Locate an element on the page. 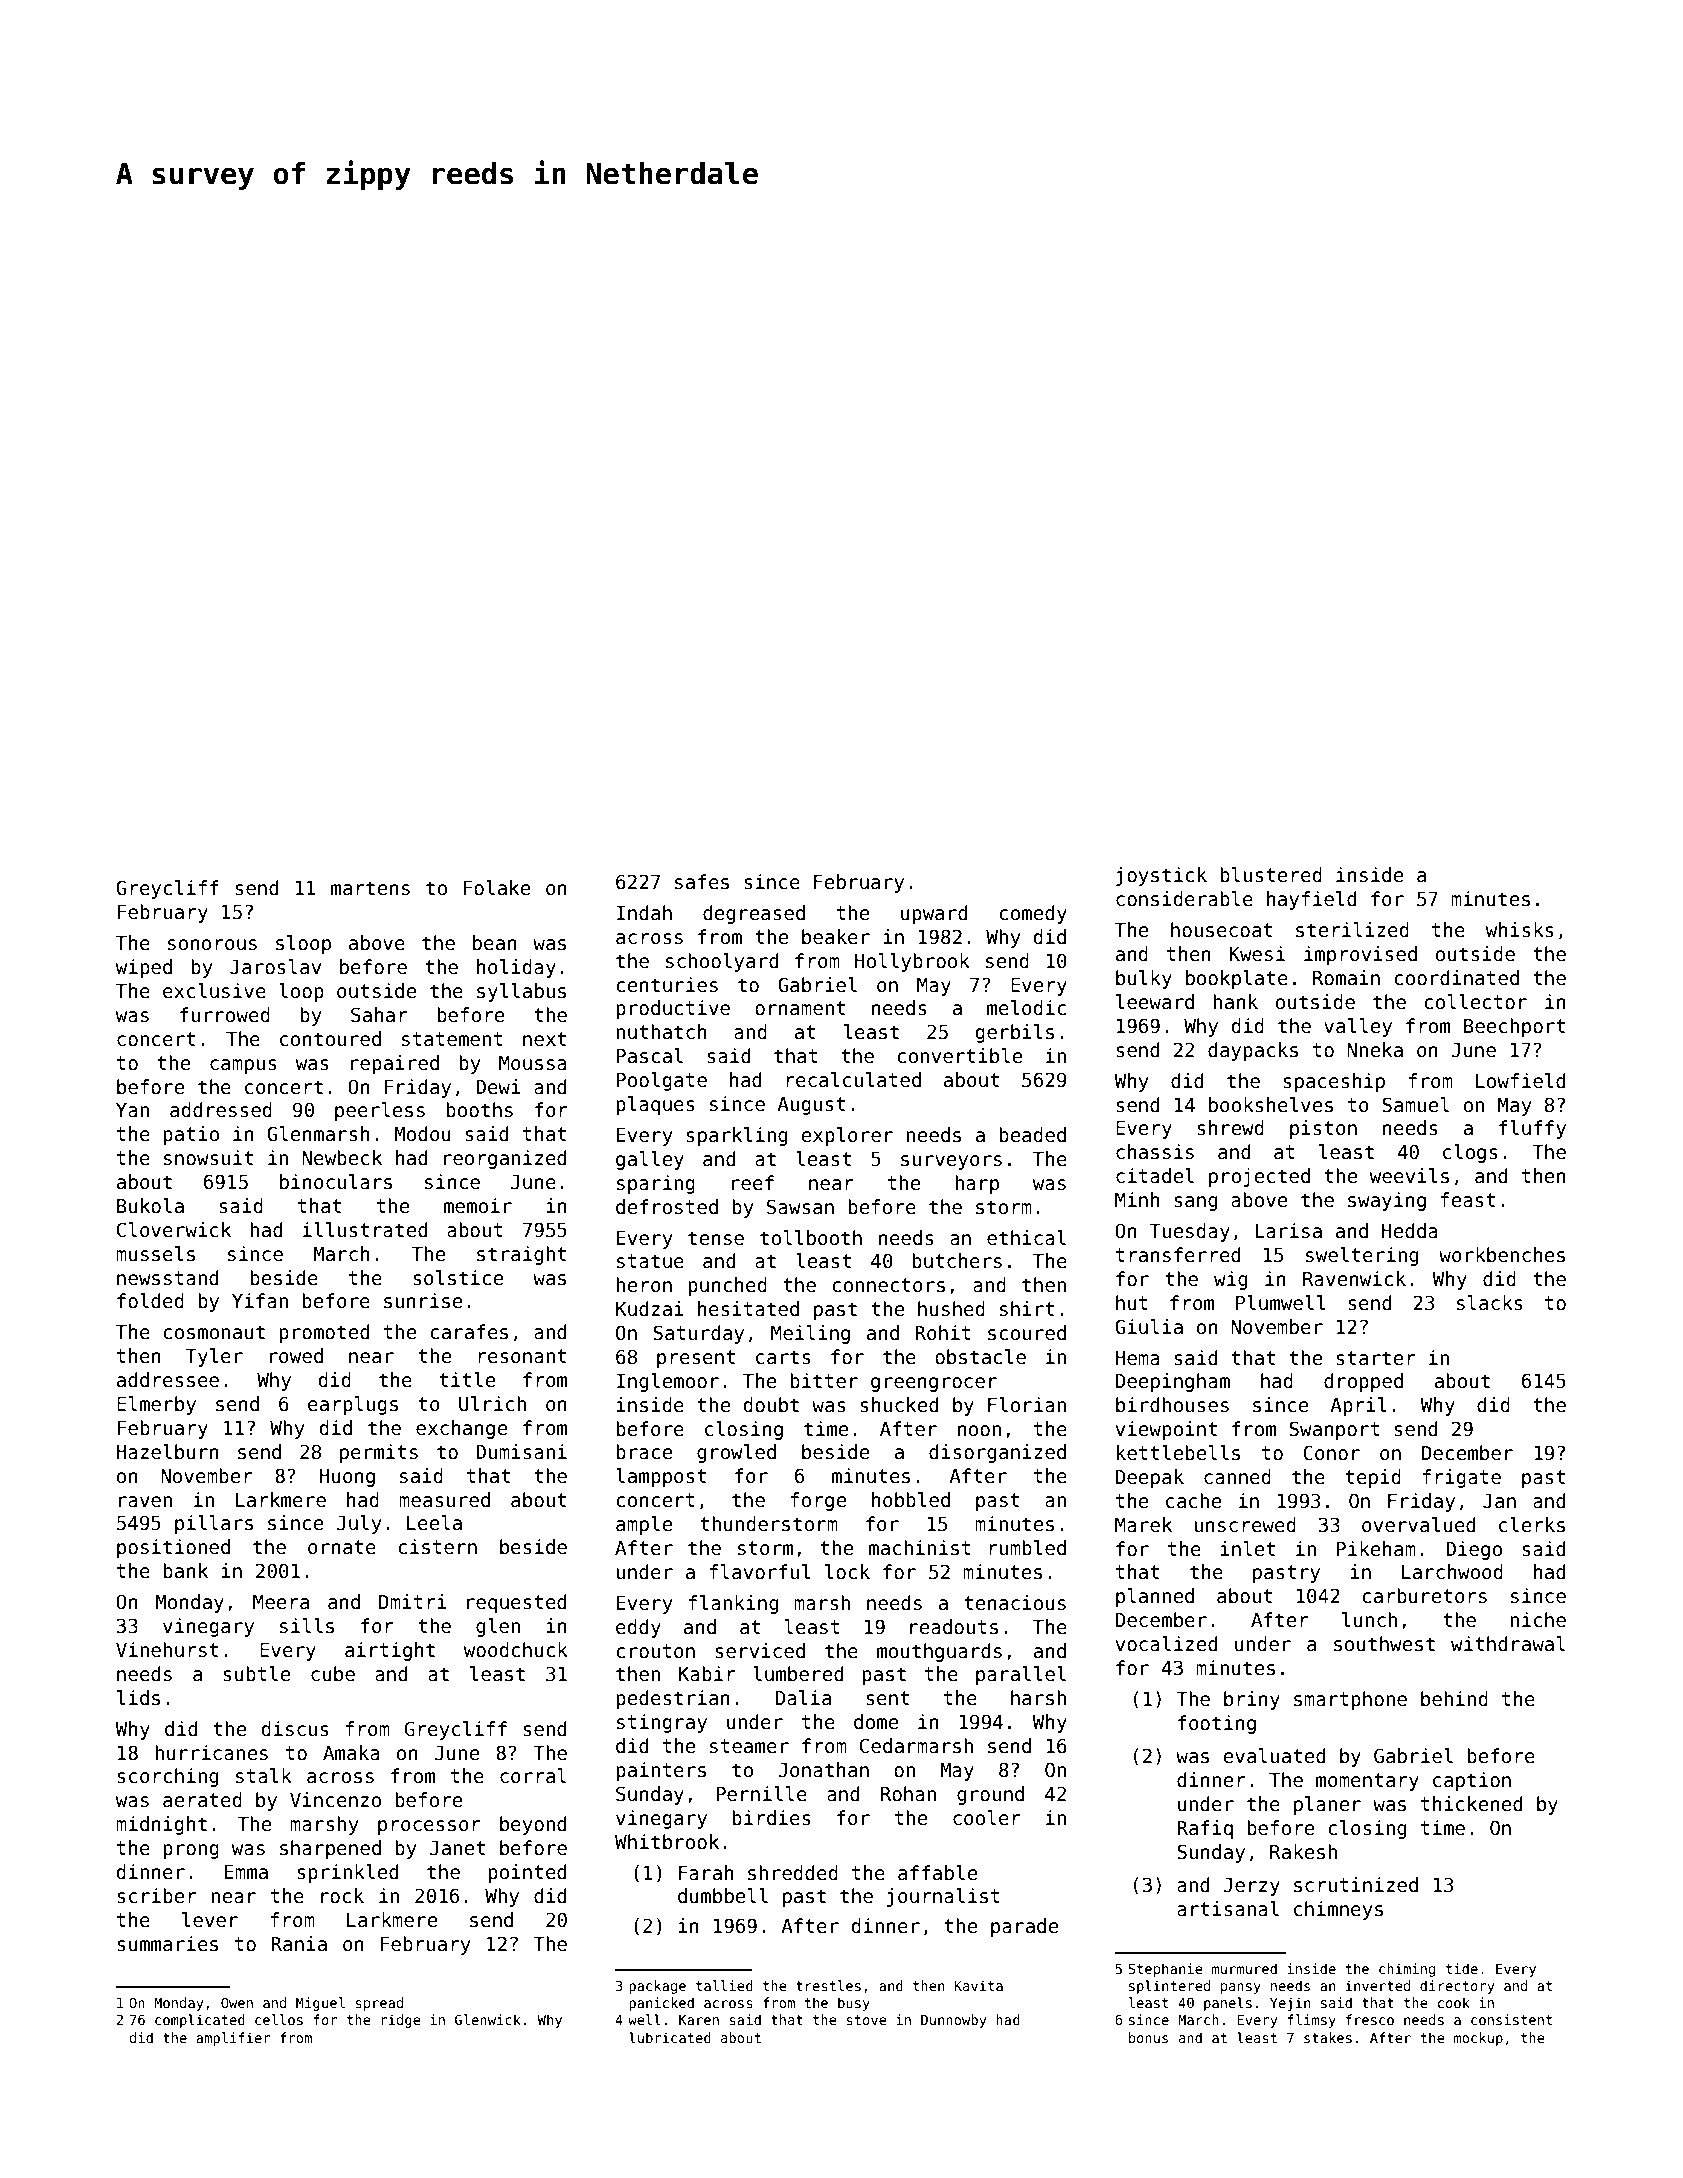 This document has width=1683, height=2178. ornament is located at coordinates (800, 1008).
